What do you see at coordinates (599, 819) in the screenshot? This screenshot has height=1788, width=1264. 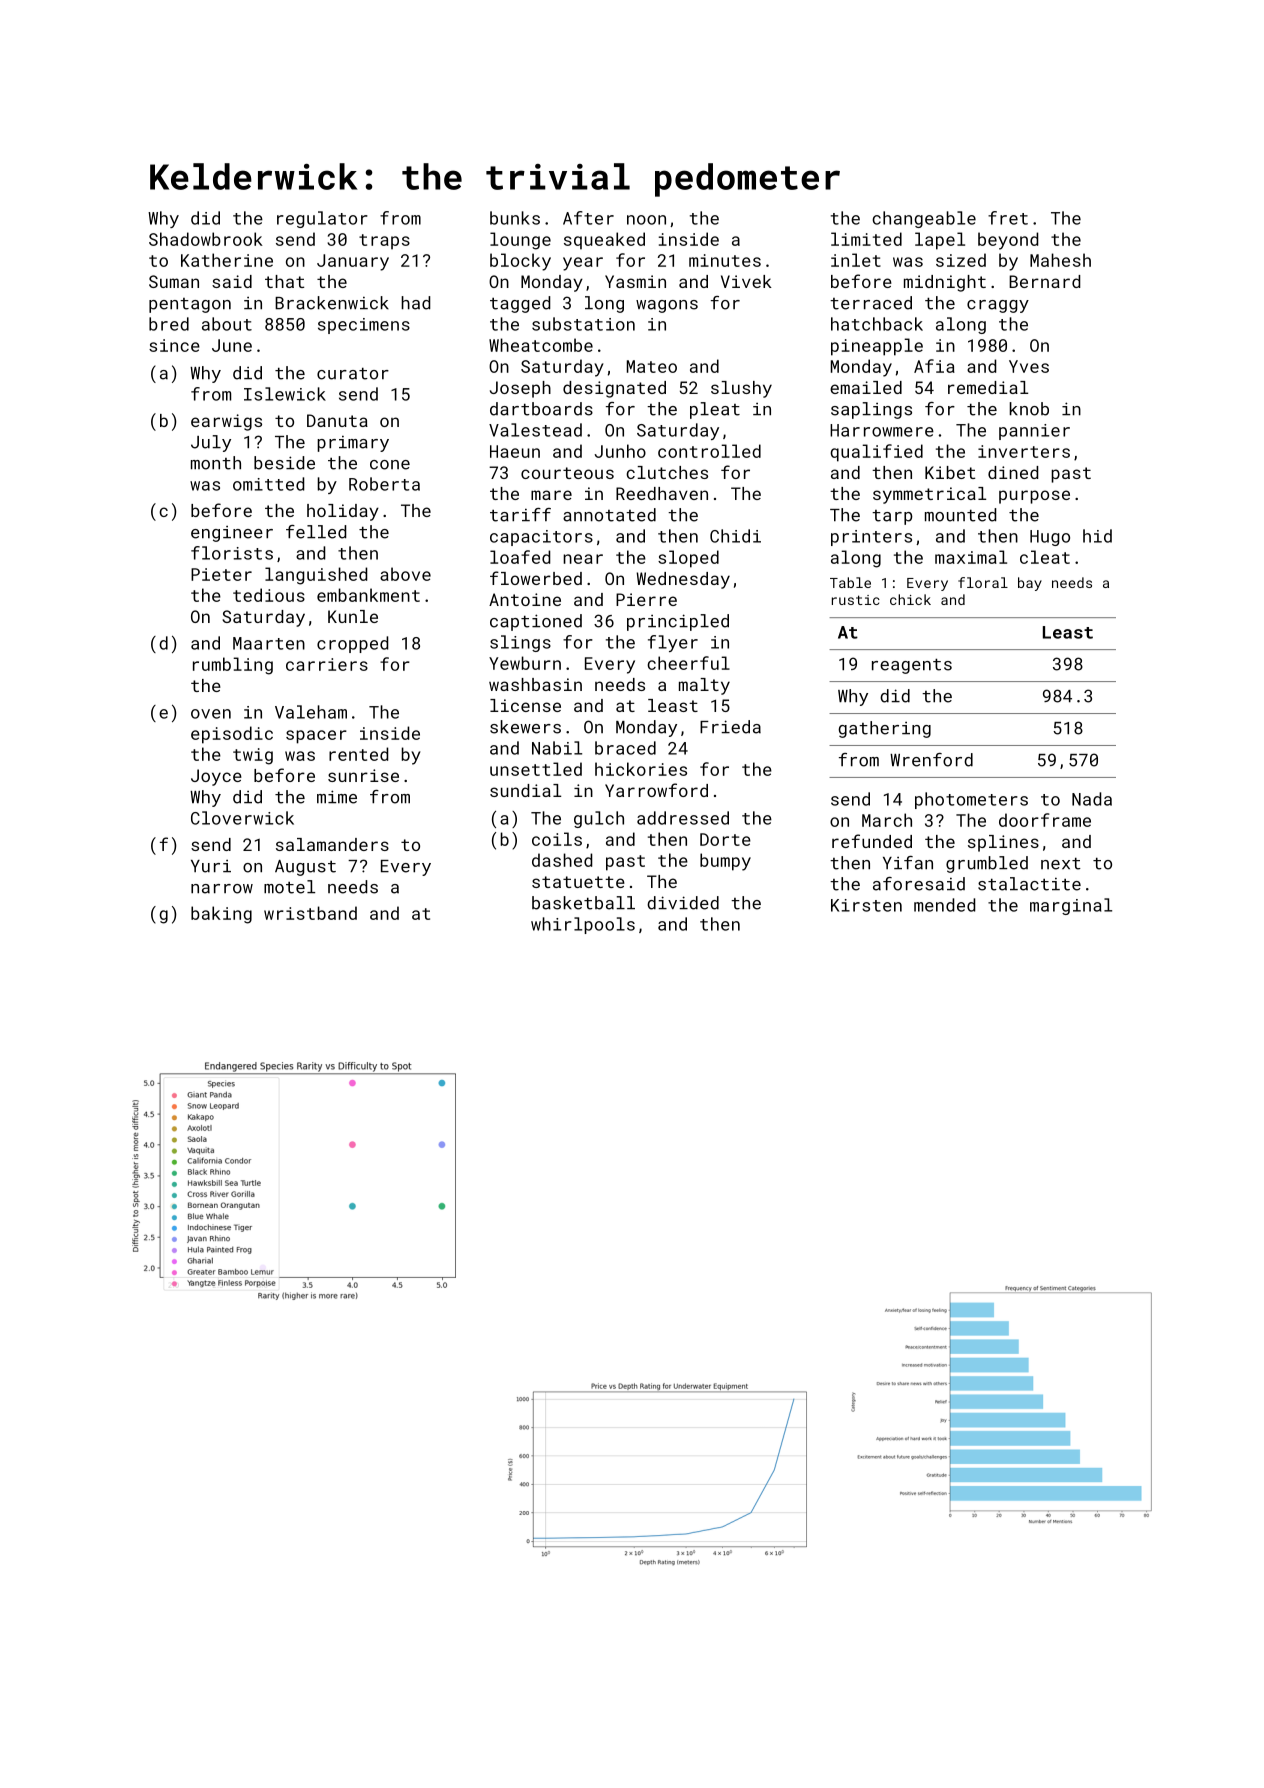 I see `gulch` at bounding box center [599, 819].
